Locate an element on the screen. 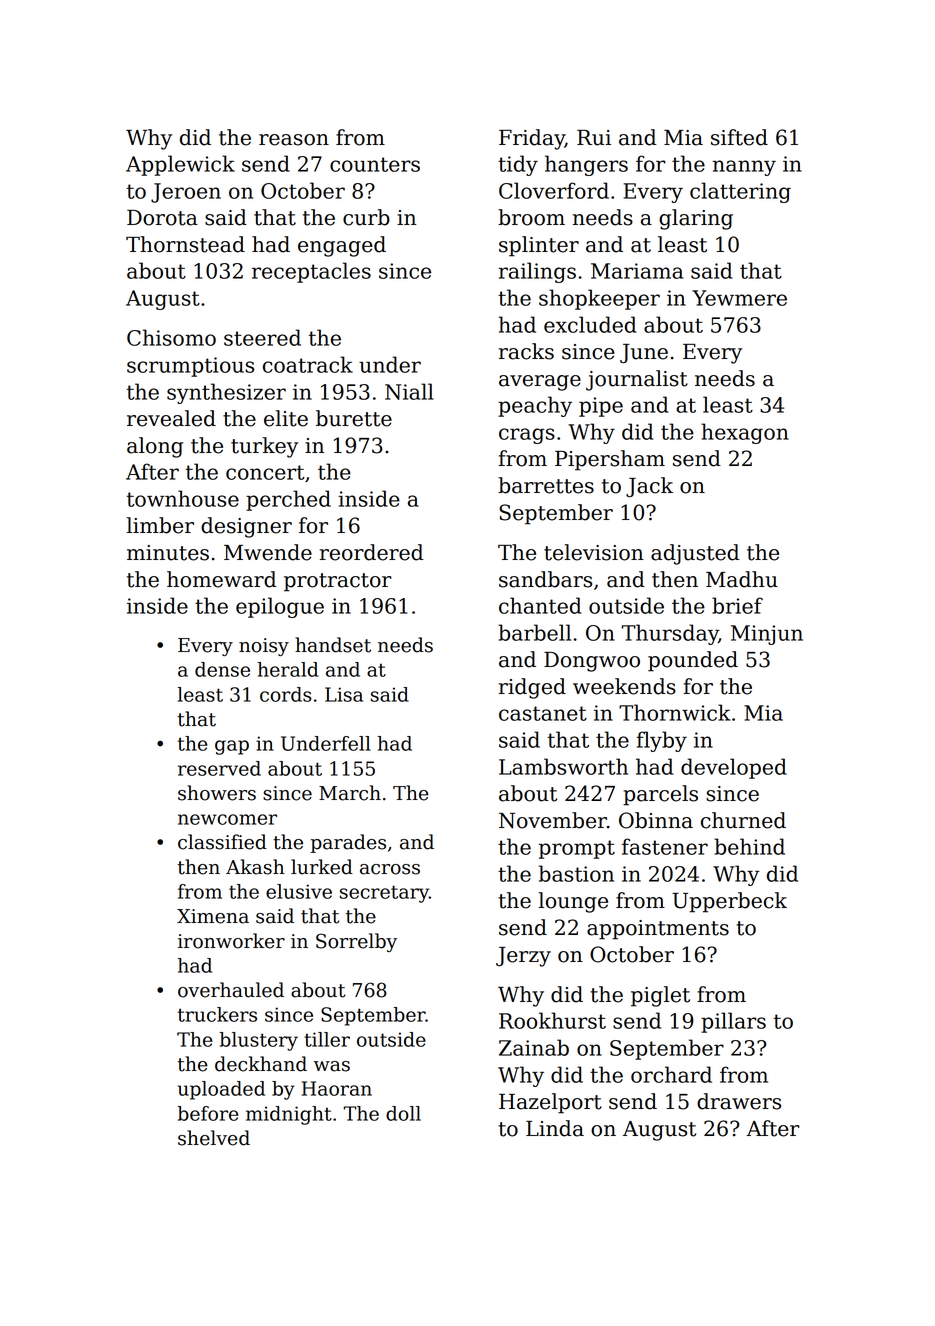 The image size is (935, 1326). ridged is located at coordinates (532, 688).
